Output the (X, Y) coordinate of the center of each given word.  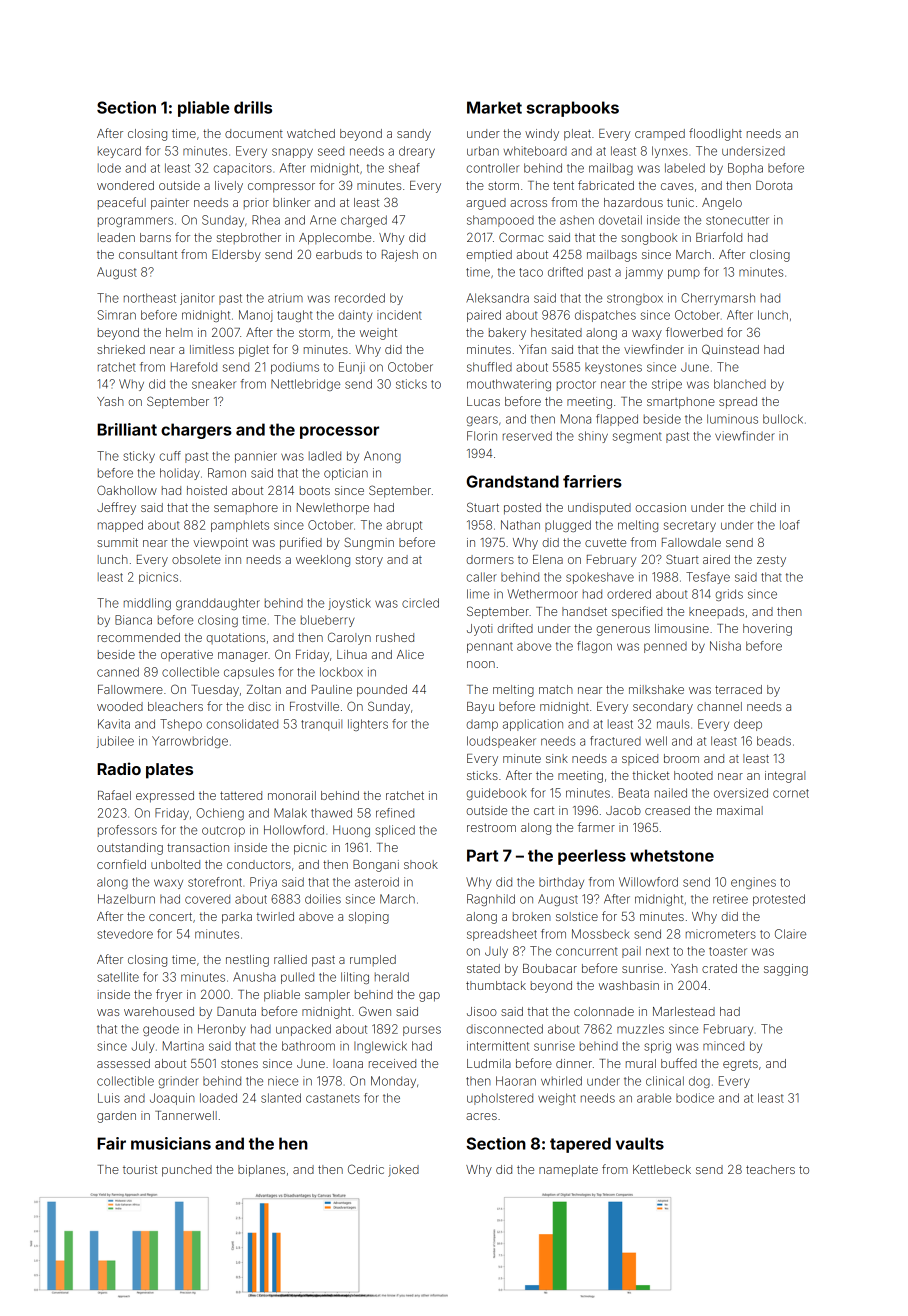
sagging (786, 970)
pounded (382, 691)
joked (403, 1171)
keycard (119, 152)
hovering (767, 630)
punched (187, 1171)
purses (422, 1031)
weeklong (323, 561)
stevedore (125, 934)
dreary (417, 152)
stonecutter (737, 220)
